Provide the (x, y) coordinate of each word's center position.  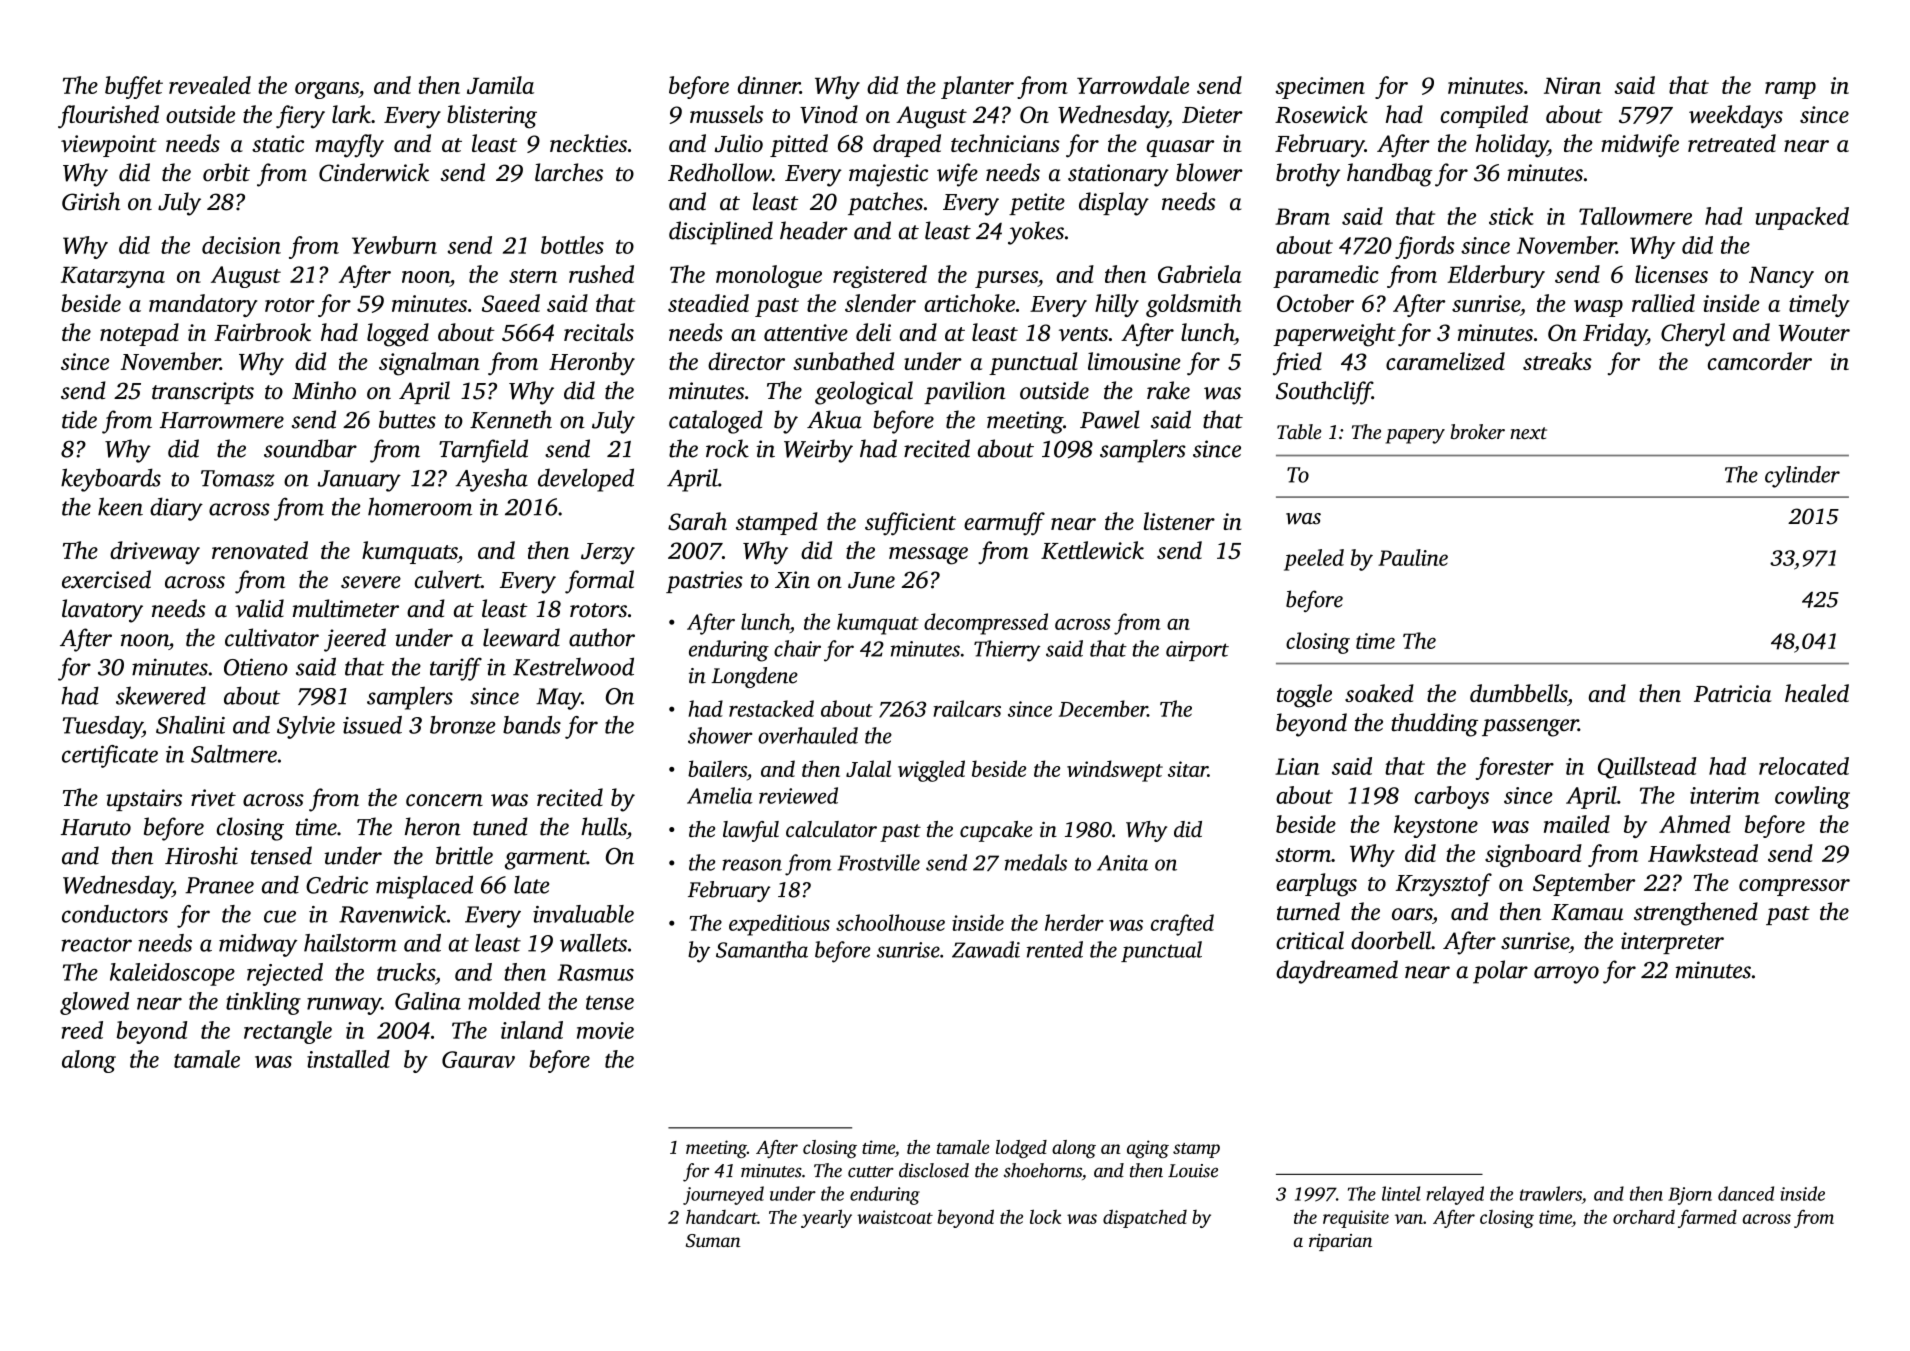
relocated (1804, 766)
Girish (91, 201)
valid (259, 608)
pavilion (964, 392)
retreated (1732, 143)
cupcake (996, 831)
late (531, 884)
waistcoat (895, 1217)
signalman (429, 364)
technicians (1005, 143)
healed (1817, 693)
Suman (713, 1241)
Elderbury (1496, 276)
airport (1197, 651)
